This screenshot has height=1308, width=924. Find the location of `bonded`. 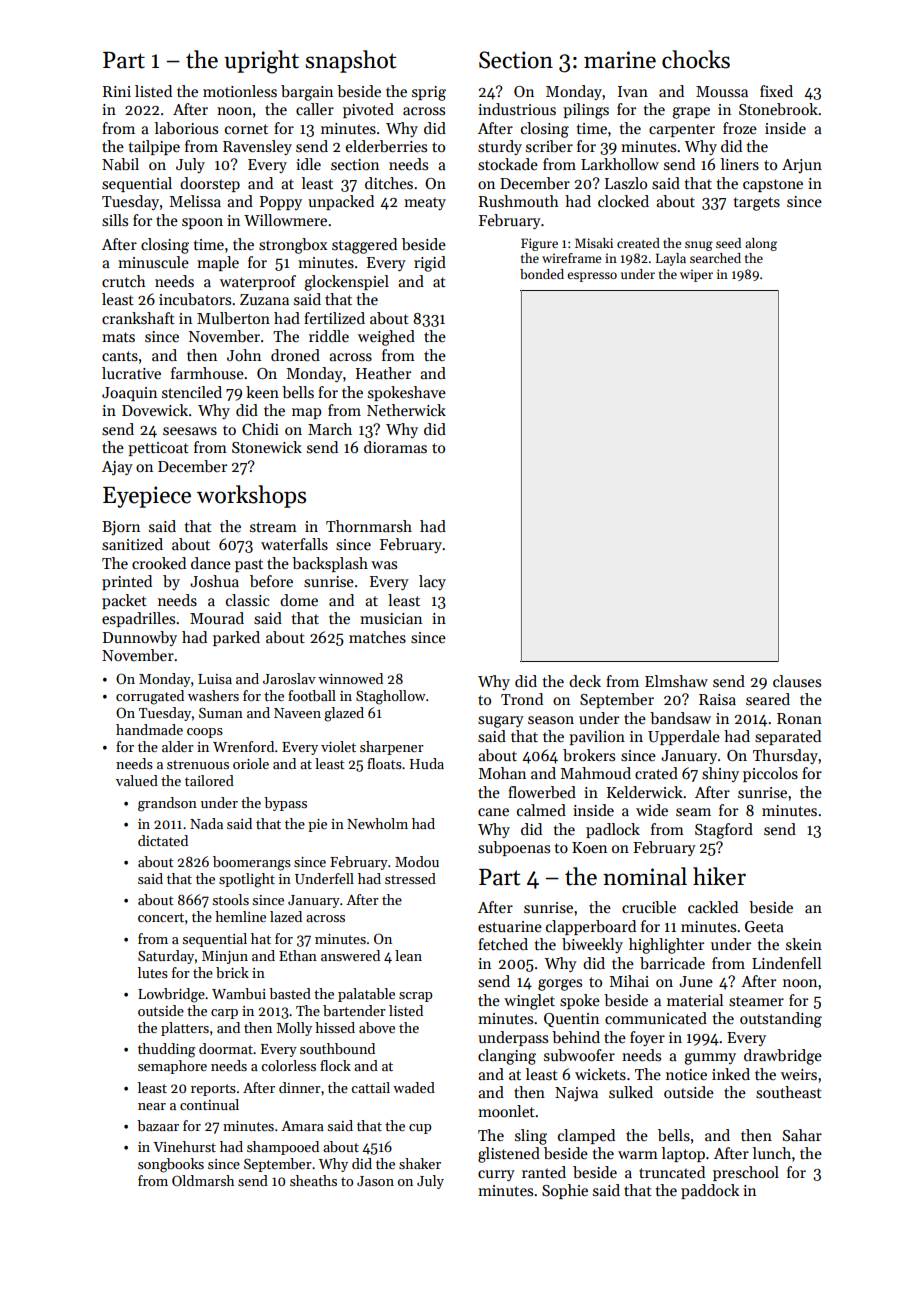

bonded is located at coordinates (542, 274).
